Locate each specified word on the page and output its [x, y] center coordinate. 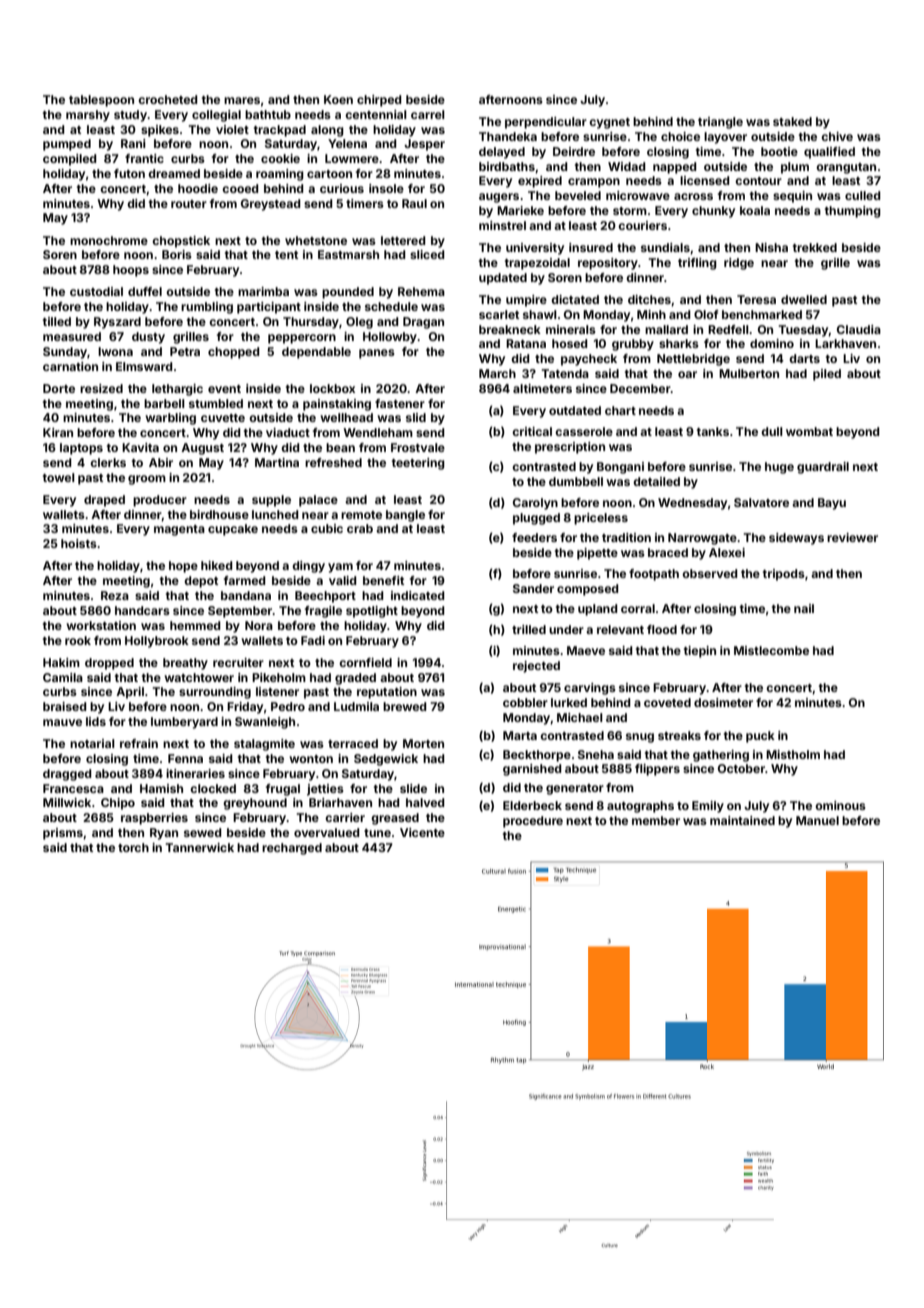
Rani [133, 143]
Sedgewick [386, 760]
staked [792, 121]
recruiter [238, 662]
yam [340, 568]
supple [271, 501]
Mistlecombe [771, 650]
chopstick [181, 242]
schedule [391, 306]
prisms [63, 834]
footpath [654, 575]
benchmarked [762, 314]
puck [760, 737]
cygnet [609, 123]
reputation [387, 693]
